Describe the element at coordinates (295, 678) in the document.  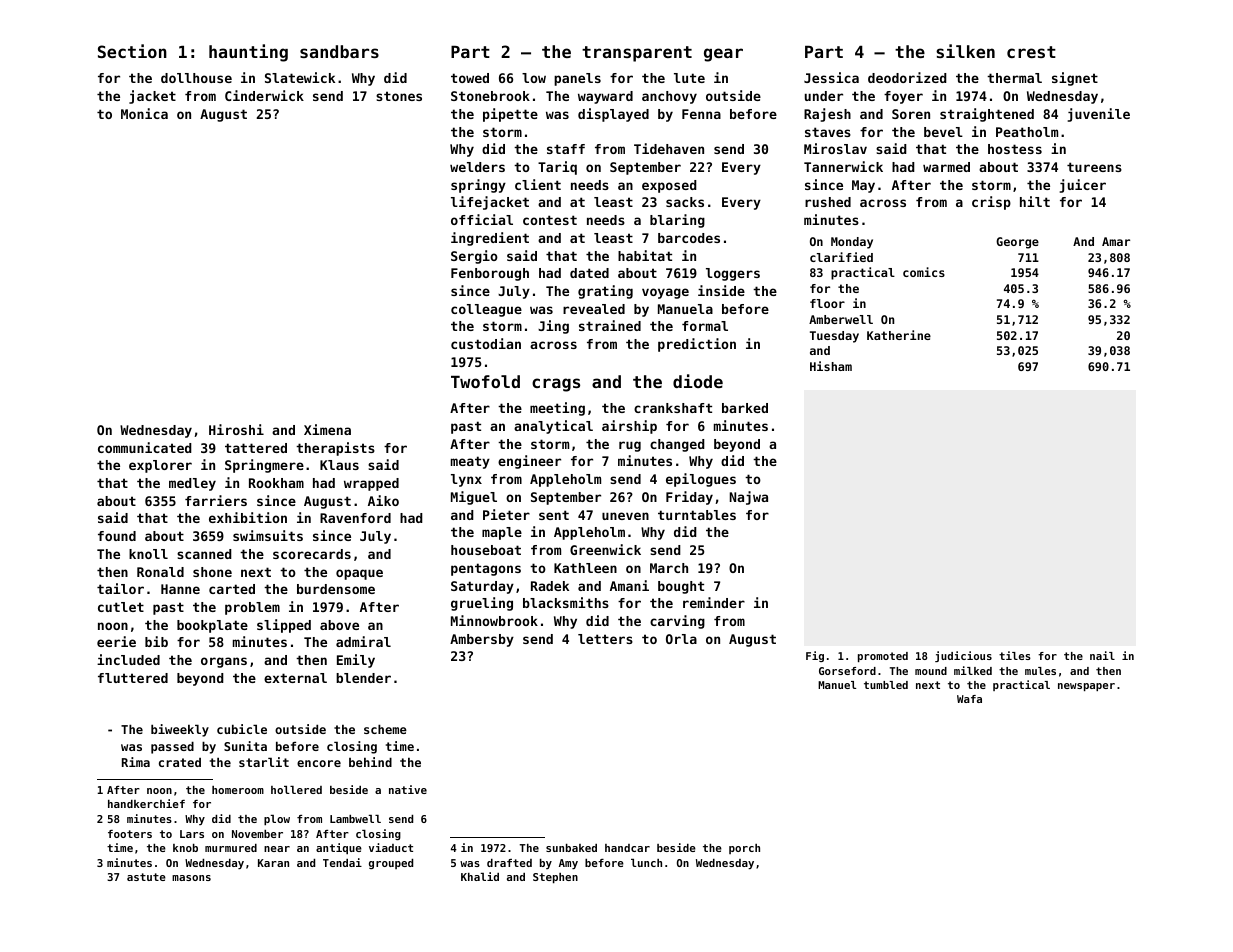
I see `external` at that location.
